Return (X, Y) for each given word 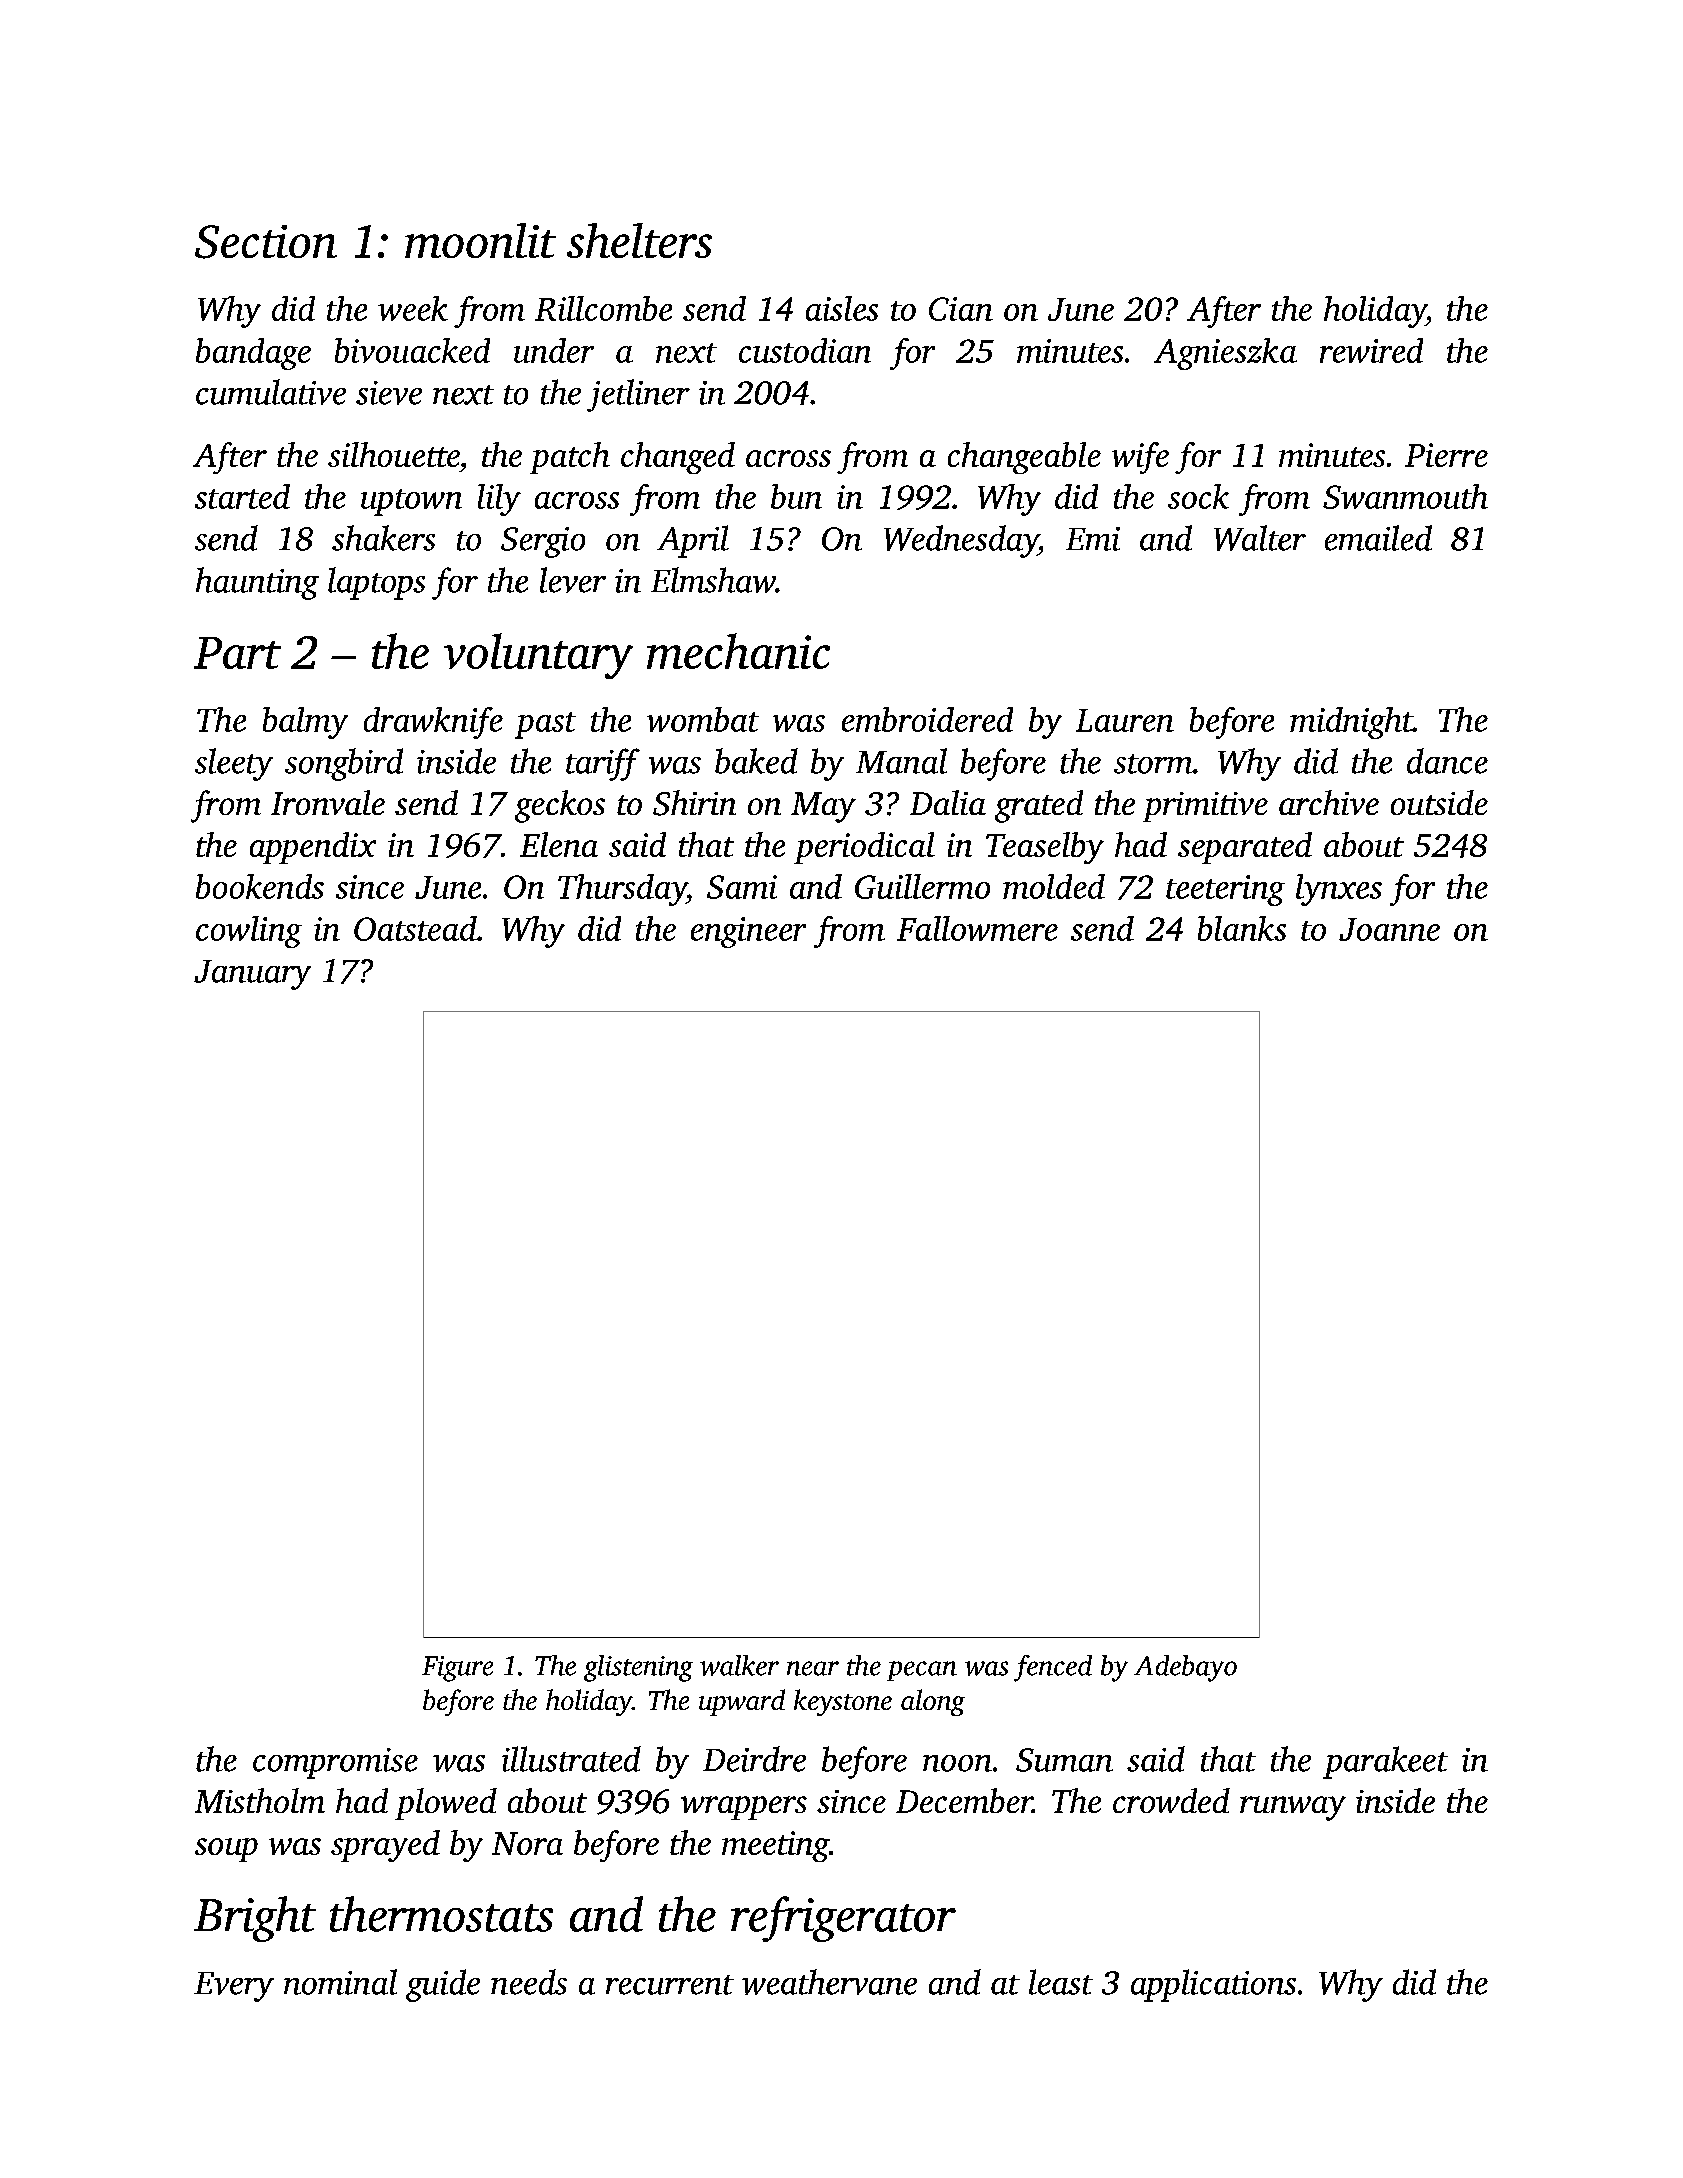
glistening (638, 1668)
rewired (1371, 350)
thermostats (441, 1914)
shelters (639, 240)
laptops (376, 583)
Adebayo (1185, 1668)
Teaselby (1045, 848)
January (252, 975)
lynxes (1339, 890)
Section (266, 242)
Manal (901, 761)
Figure (457, 1669)
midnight (1351, 723)
